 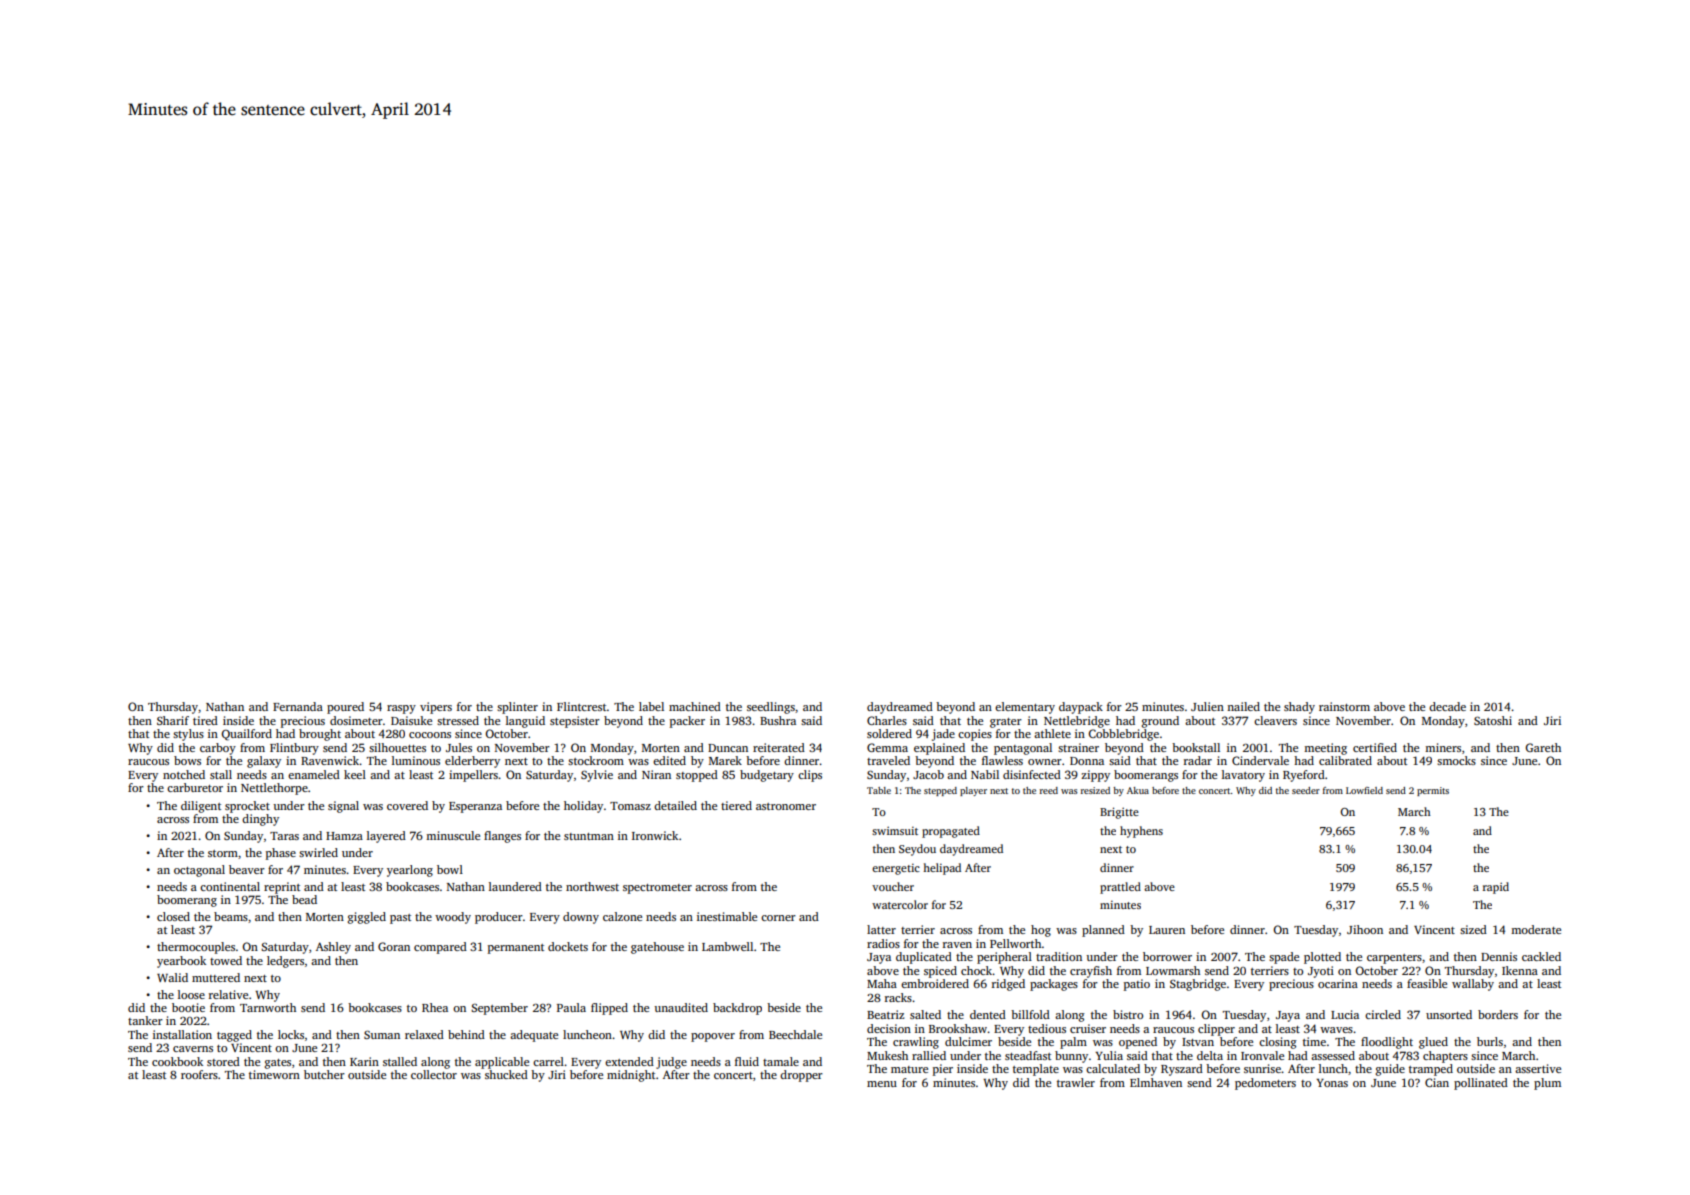 I want to click on daypack, so click(x=1081, y=708).
